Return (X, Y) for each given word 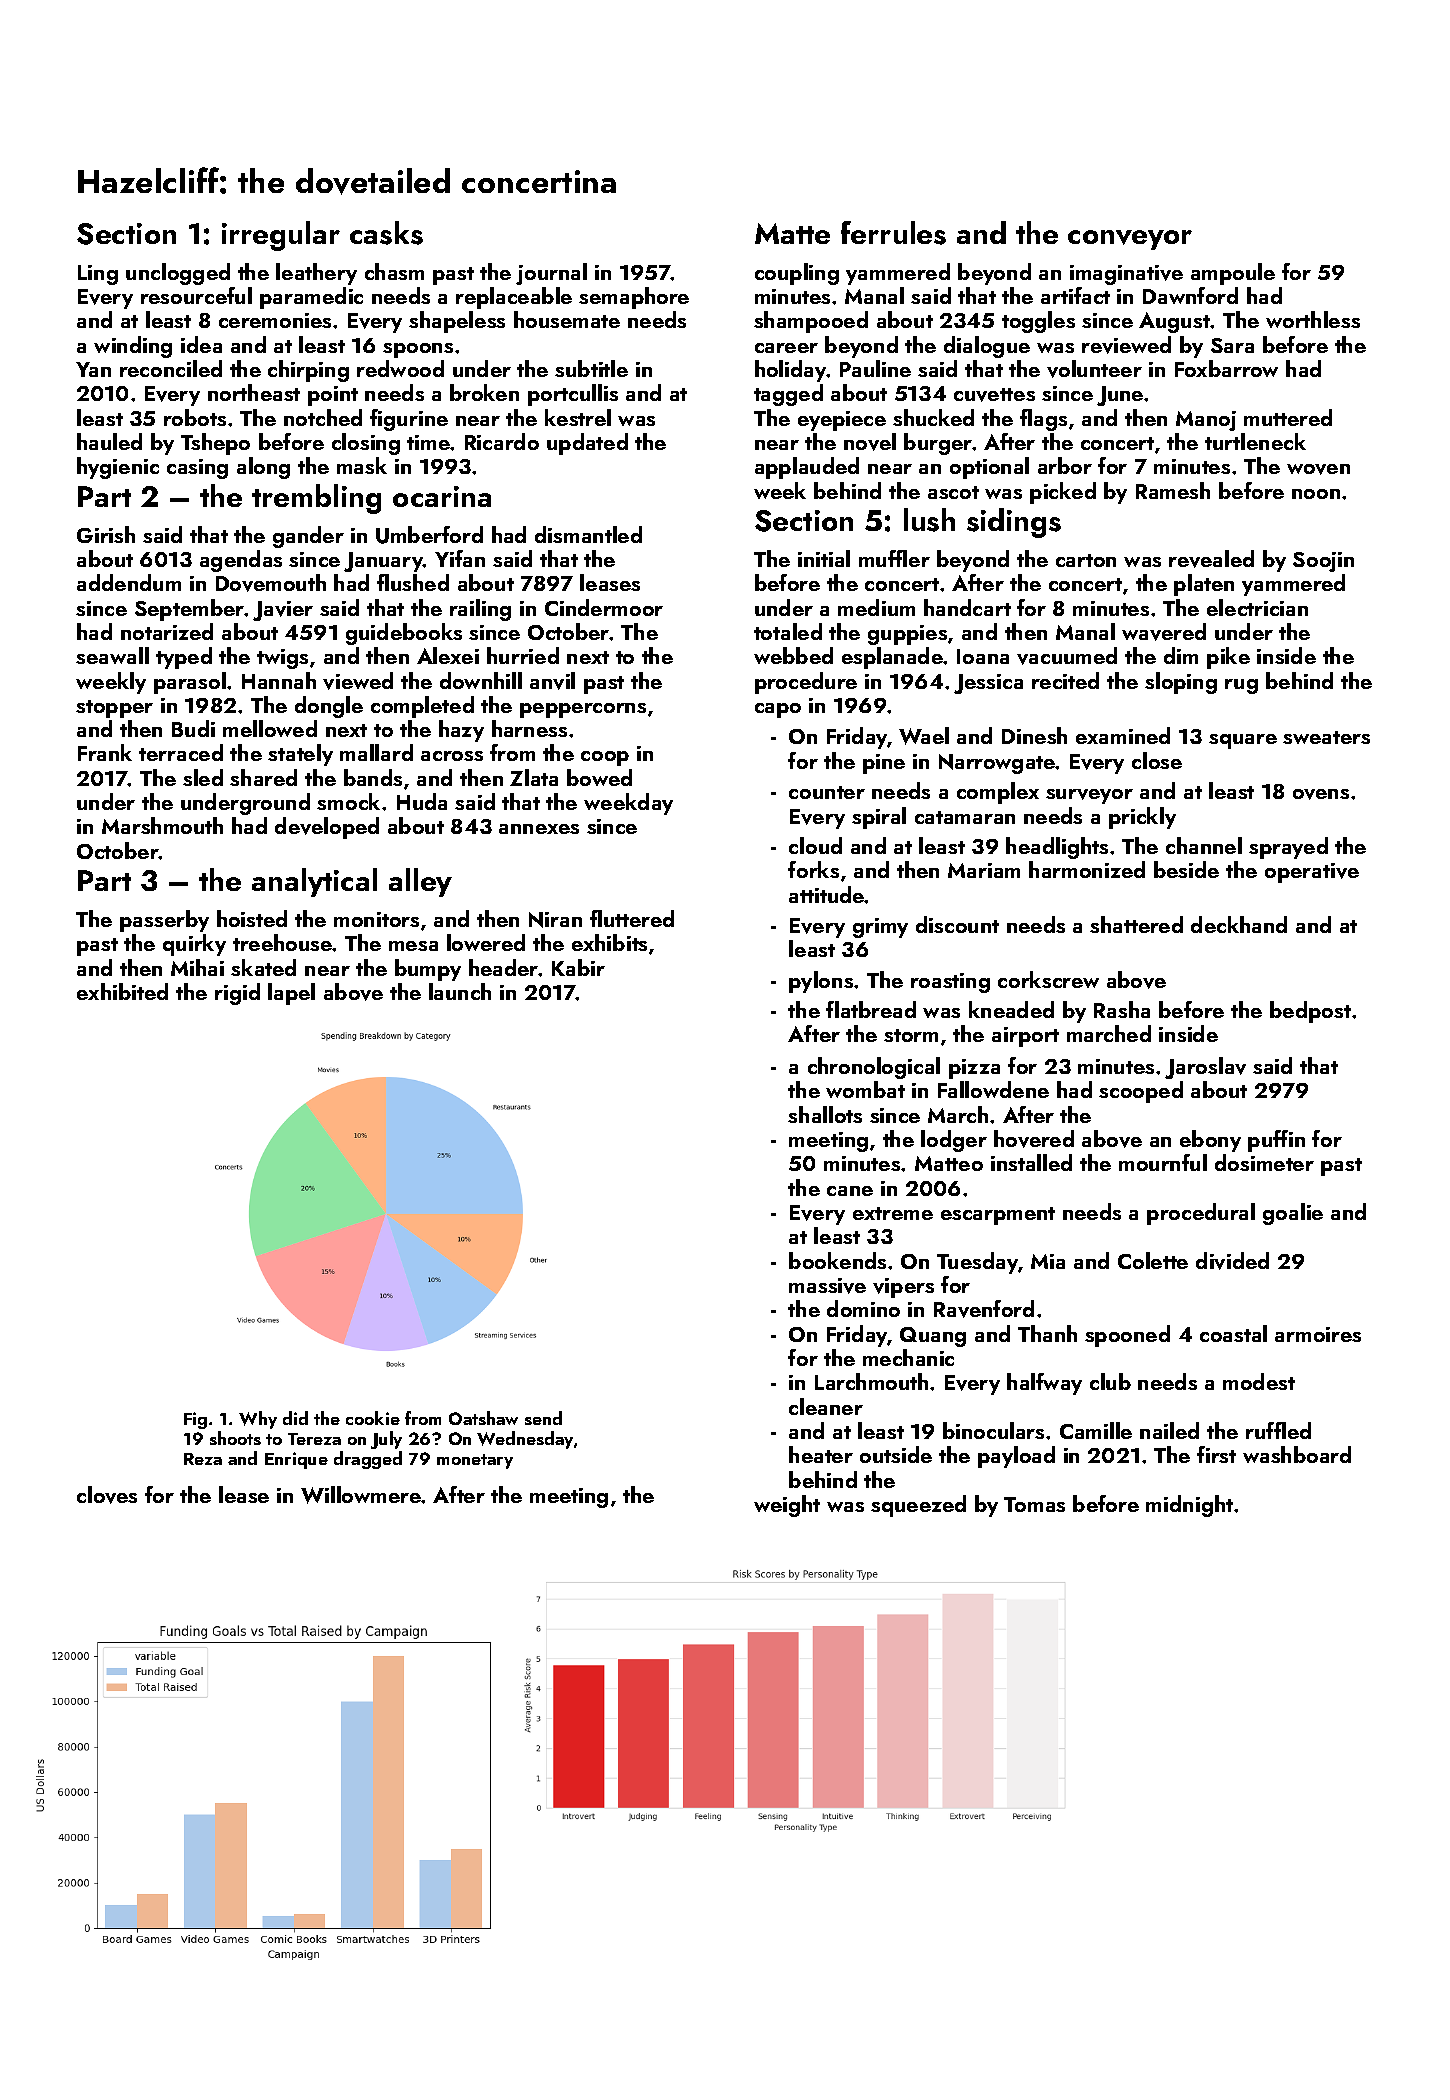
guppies (907, 635)
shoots (235, 1438)
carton (1086, 560)
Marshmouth (162, 825)
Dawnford (1190, 295)
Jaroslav (1205, 1068)
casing (197, 469)
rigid (237, 994)
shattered (1136, 924)
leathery (316, 274)
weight (787, 1506)
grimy (880, 928)
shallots (825, 1114)
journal (551, 274)
